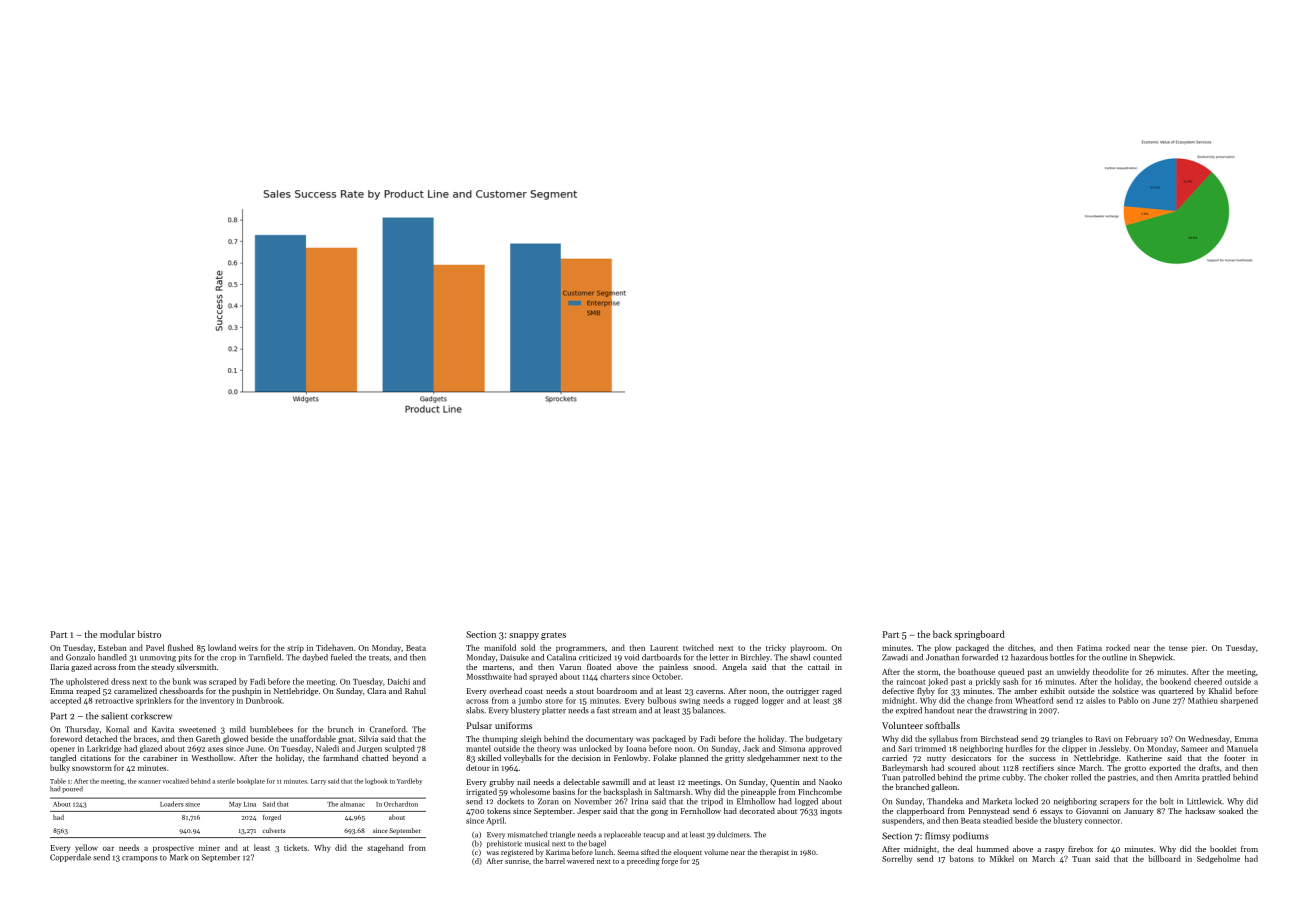 The height and width of the image is (924, 1308). I want to click on ditches, so click(1021, 647).
